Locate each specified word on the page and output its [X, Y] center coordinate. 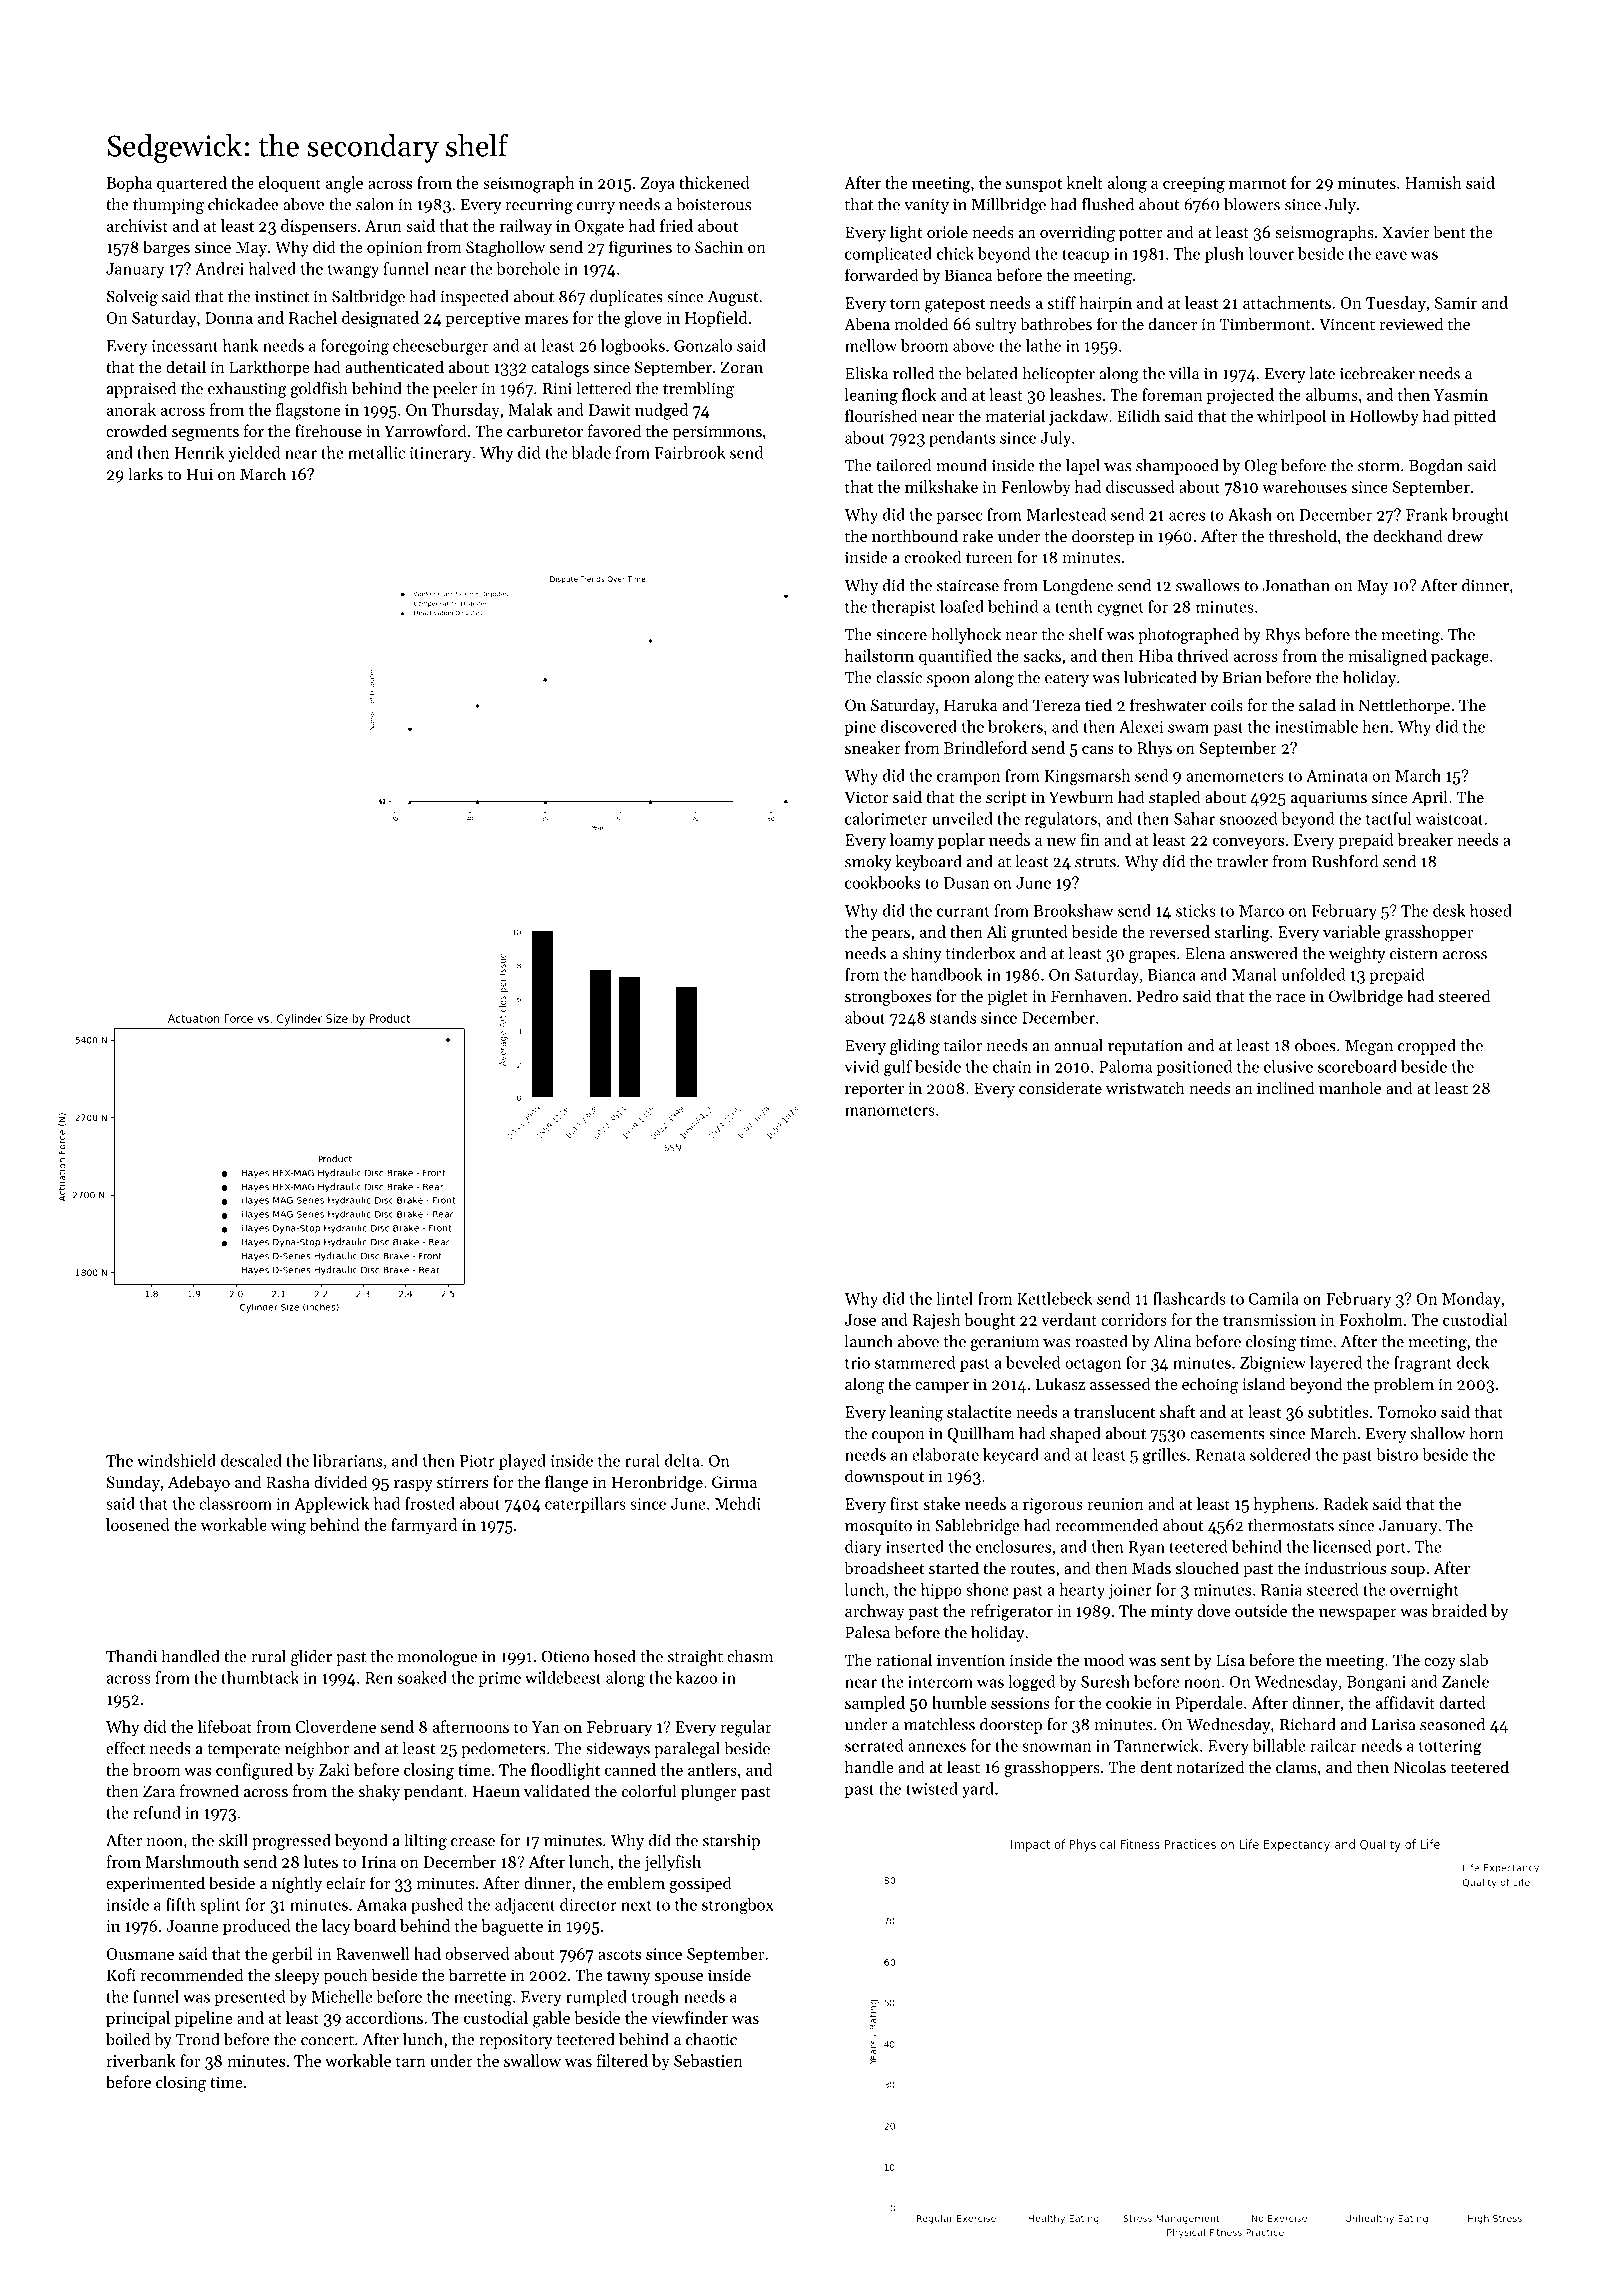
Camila [1273, 1298]
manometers [890, 1110]
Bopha [129, 184]
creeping [1194, 185]
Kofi [121, 1974]
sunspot [1034, 185]
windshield [176, 1460]
